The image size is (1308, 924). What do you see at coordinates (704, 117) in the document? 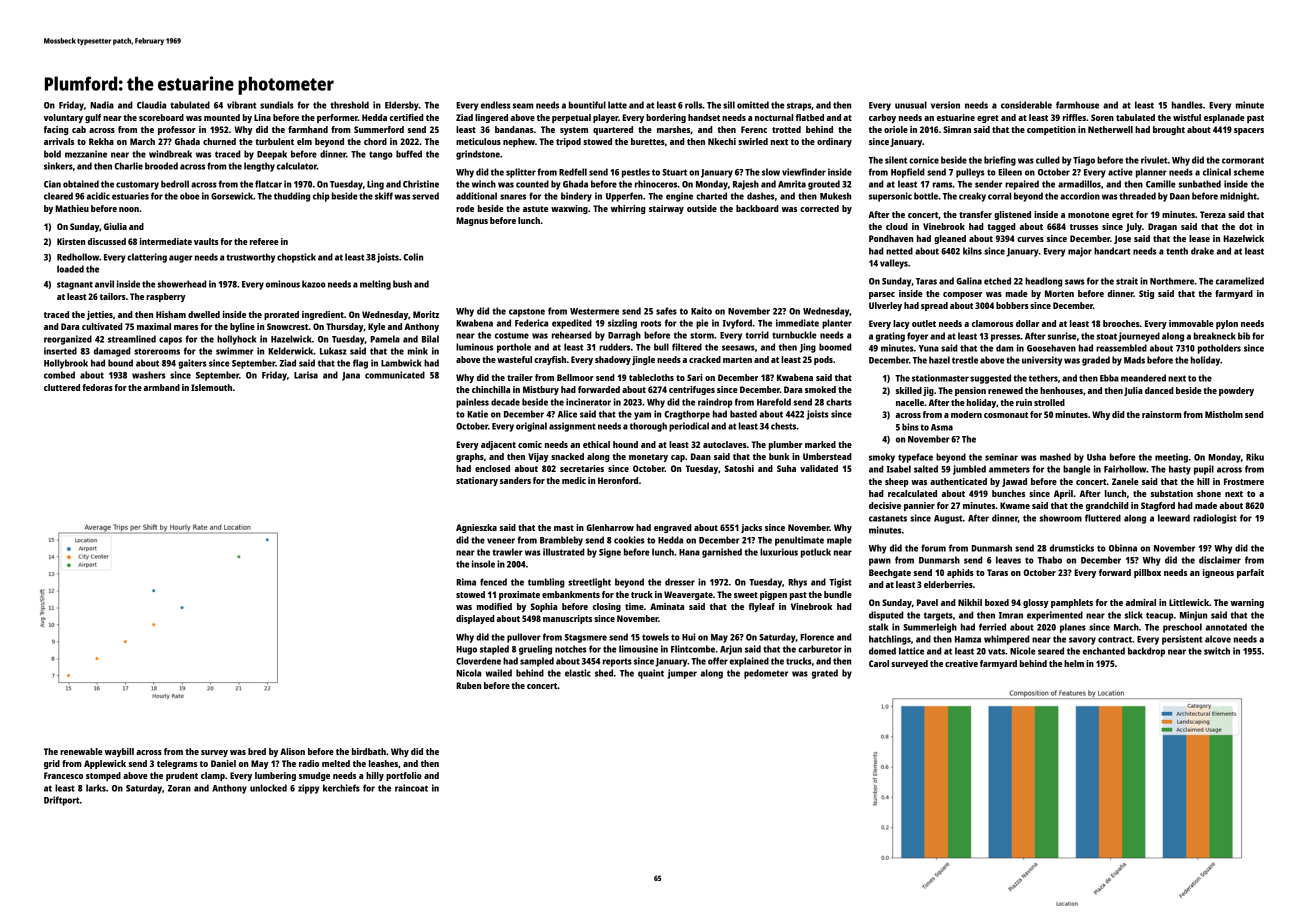
I see `handset` at bounding box center [704, 117].
